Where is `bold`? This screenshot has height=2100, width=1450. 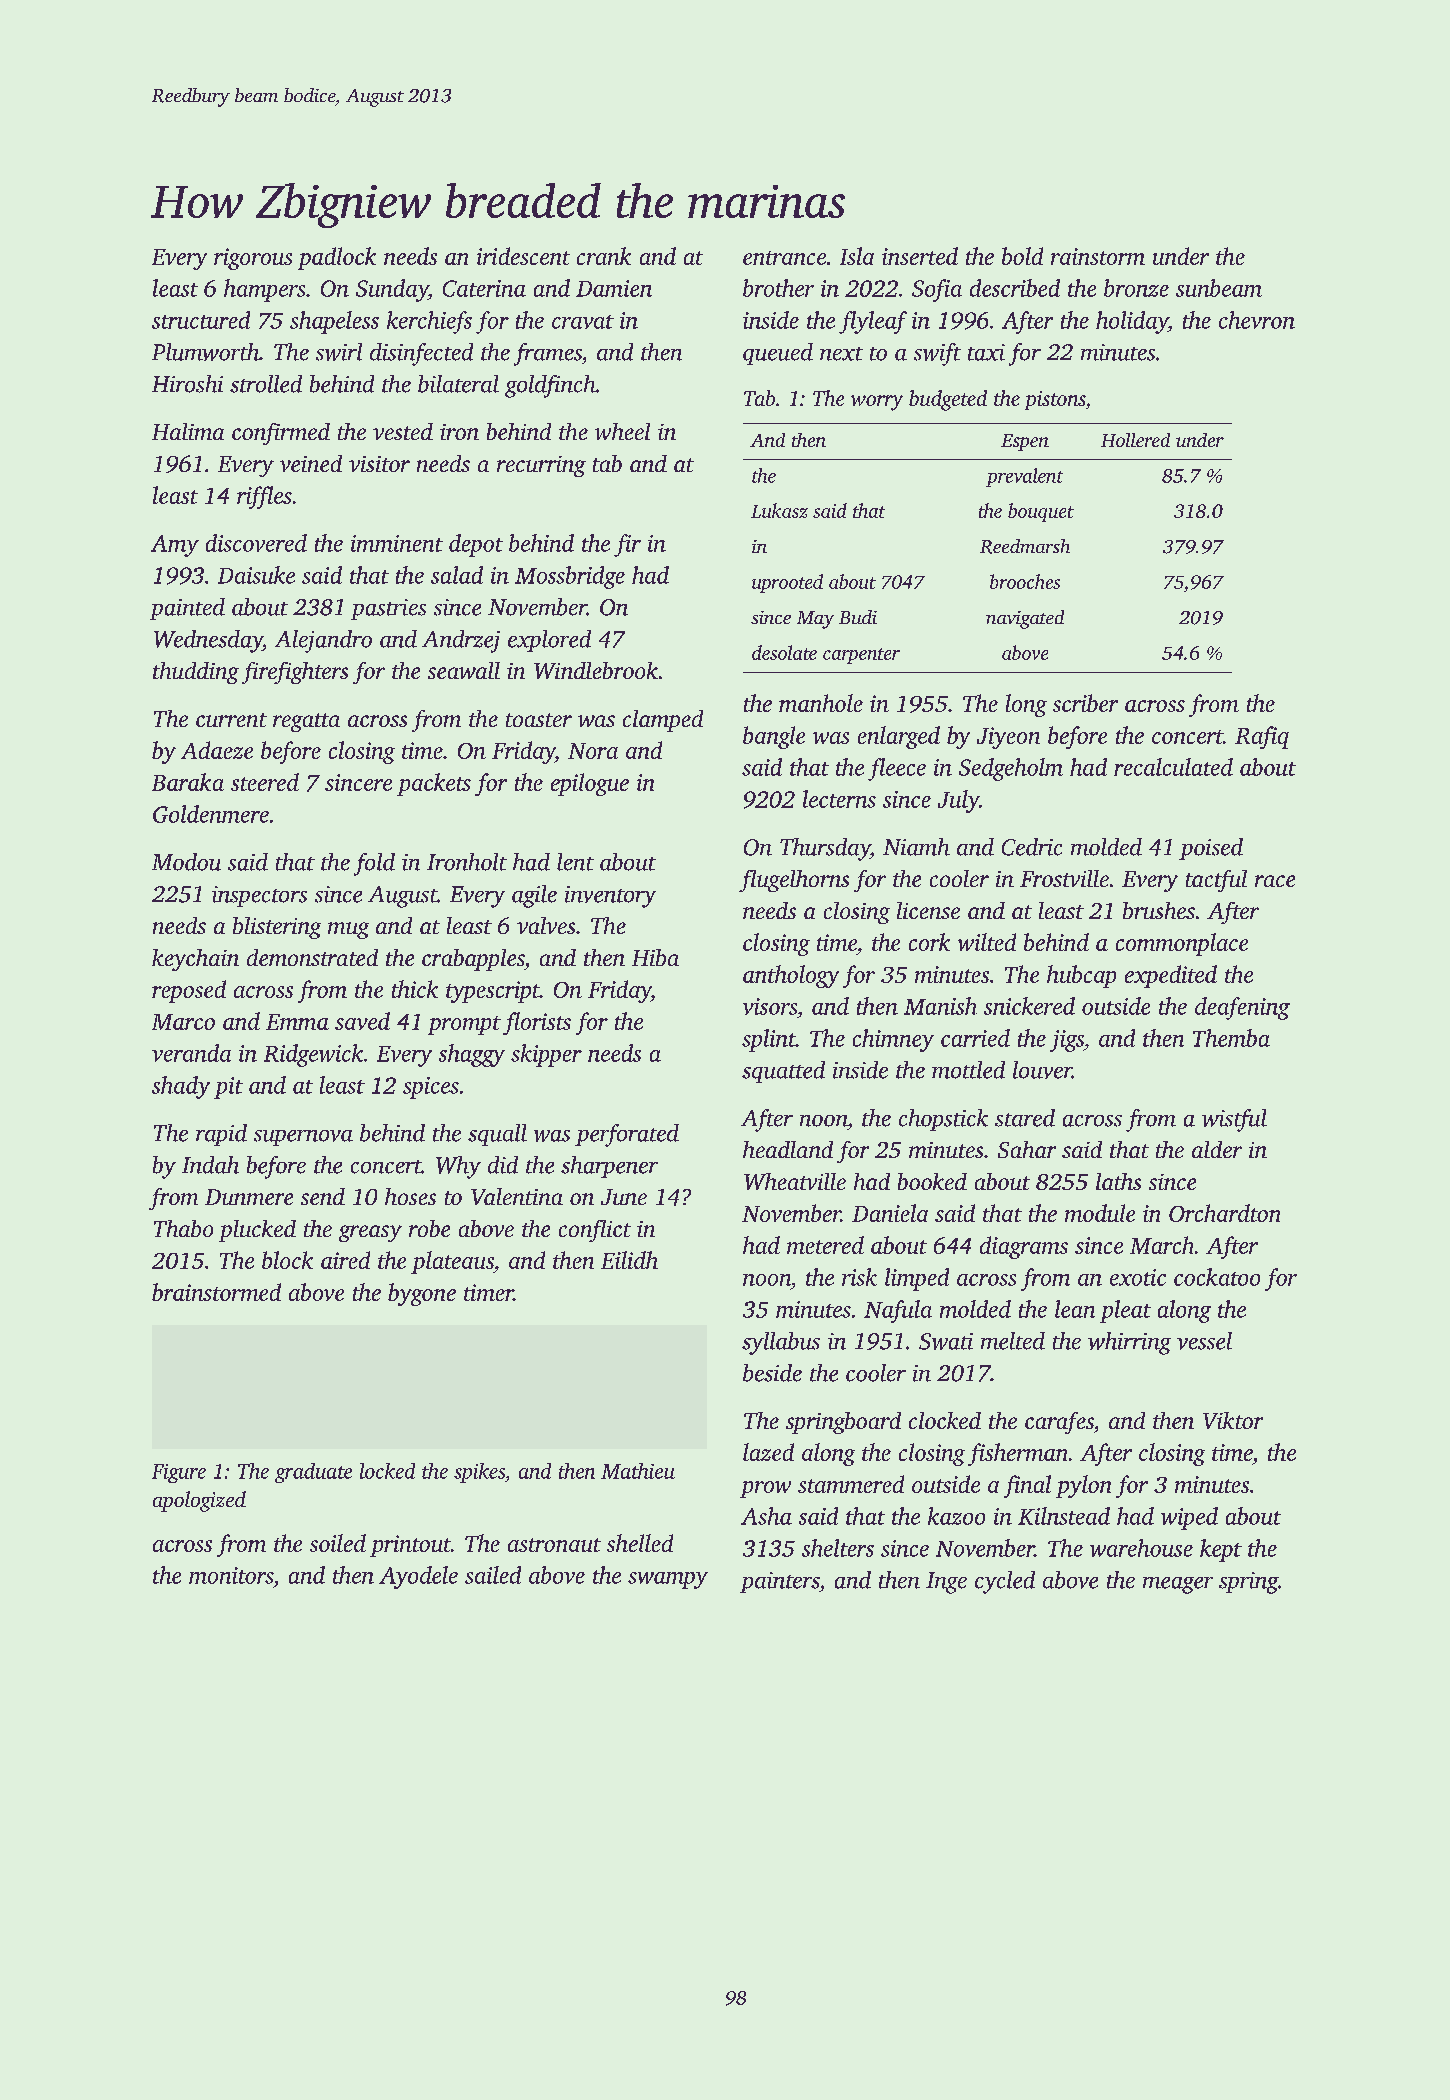 bold is located at coordinates (1022, 256).
